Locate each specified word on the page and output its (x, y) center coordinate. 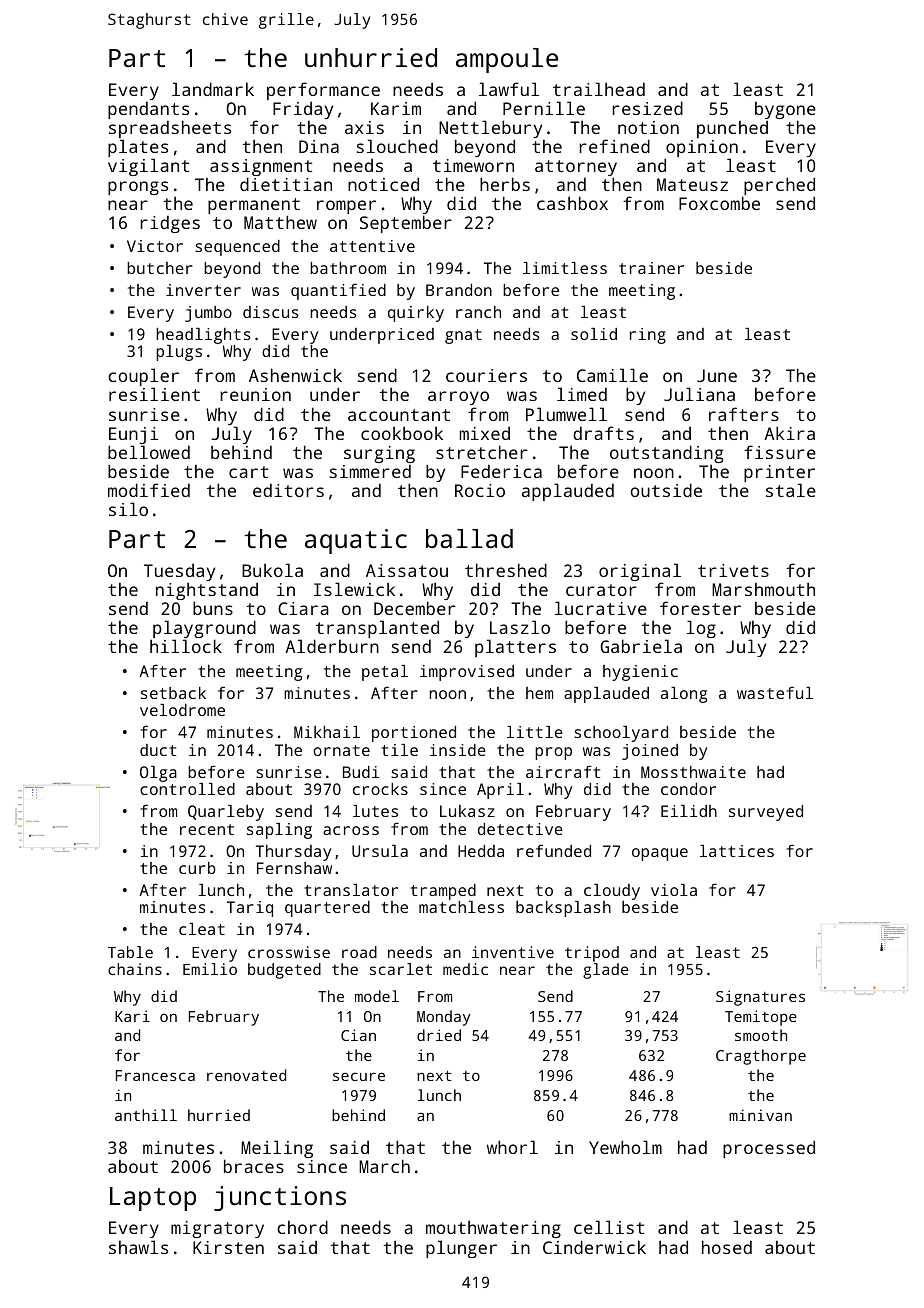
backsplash (563, 909)
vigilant (148, 167)
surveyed (766, 813)
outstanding (666, 454)
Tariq (250, 909)
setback (173, 693)
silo (128, 509)
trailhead (599, 89)
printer (779, 473)
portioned (414, 734)
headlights (203, 336)
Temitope (761, 1018)
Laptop (153, 1199)
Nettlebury (490, 129)
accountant (399, 415)
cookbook (402, 433)
